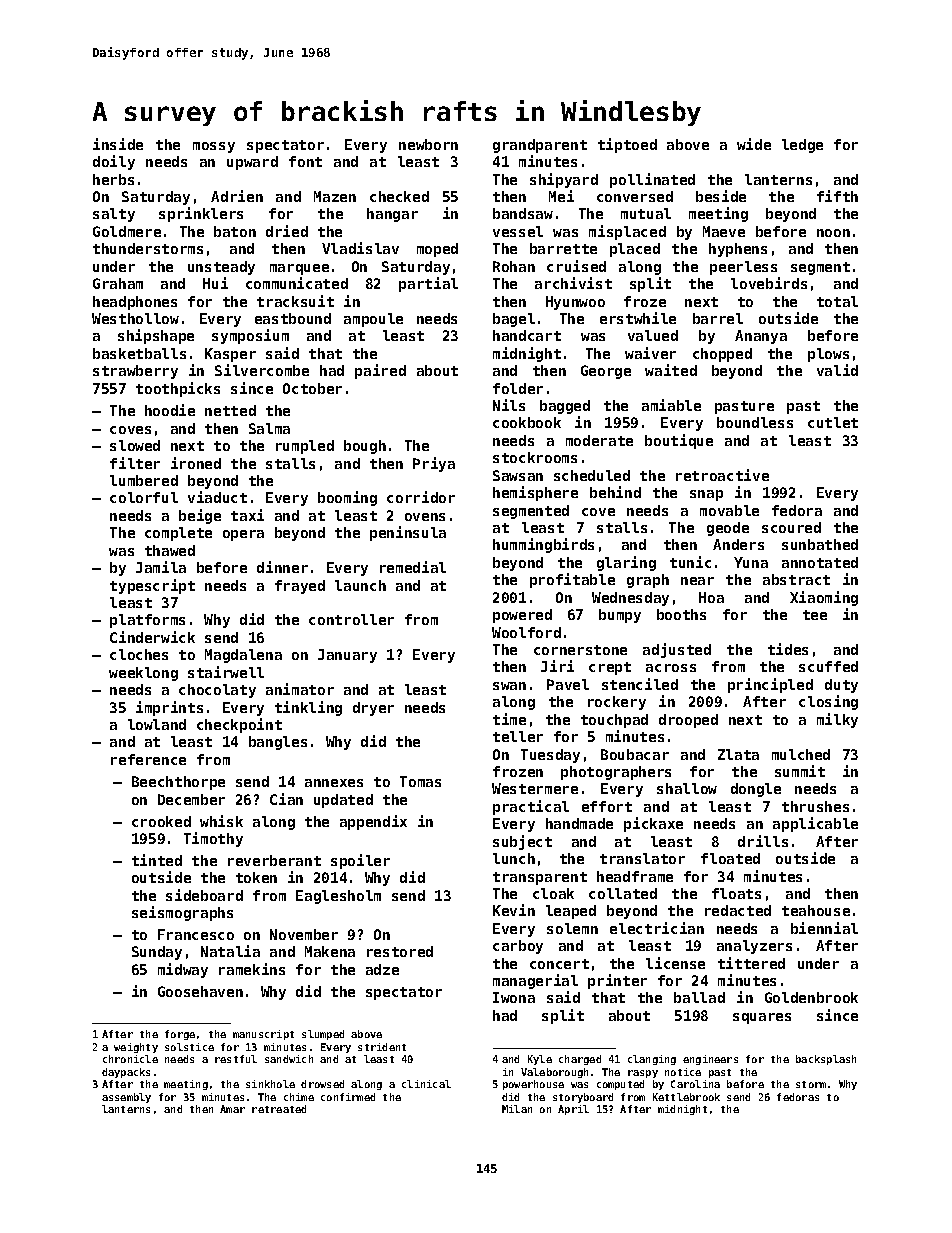 The height and width of the page is (1233, 952). Describe the element at coordinates (761, 337) in the page. I see `Ananya` at that location.
